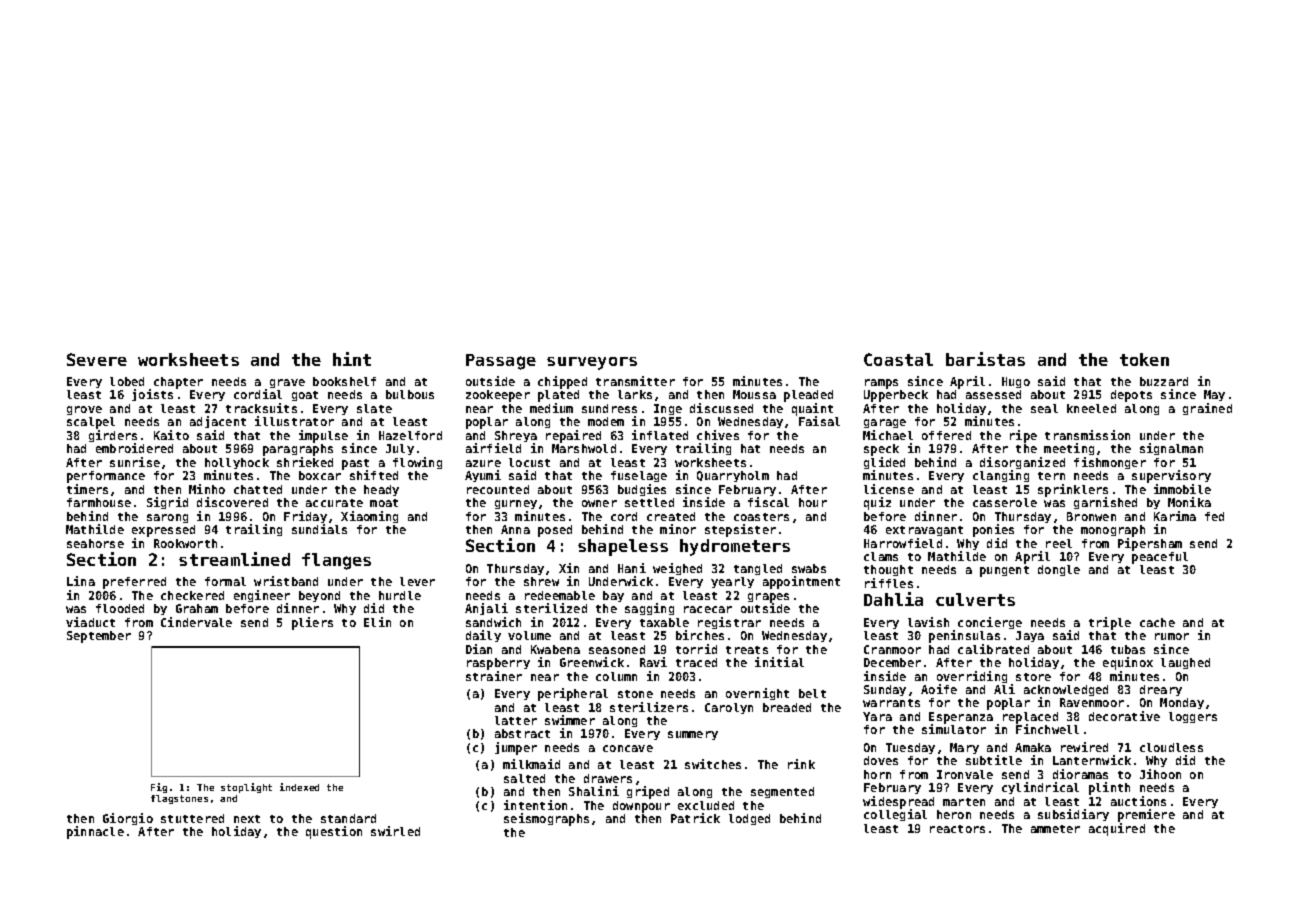  What do you see at coordinates (352, 359) in the screenshot?
I see `hint` at bounding box center [352, 359].
